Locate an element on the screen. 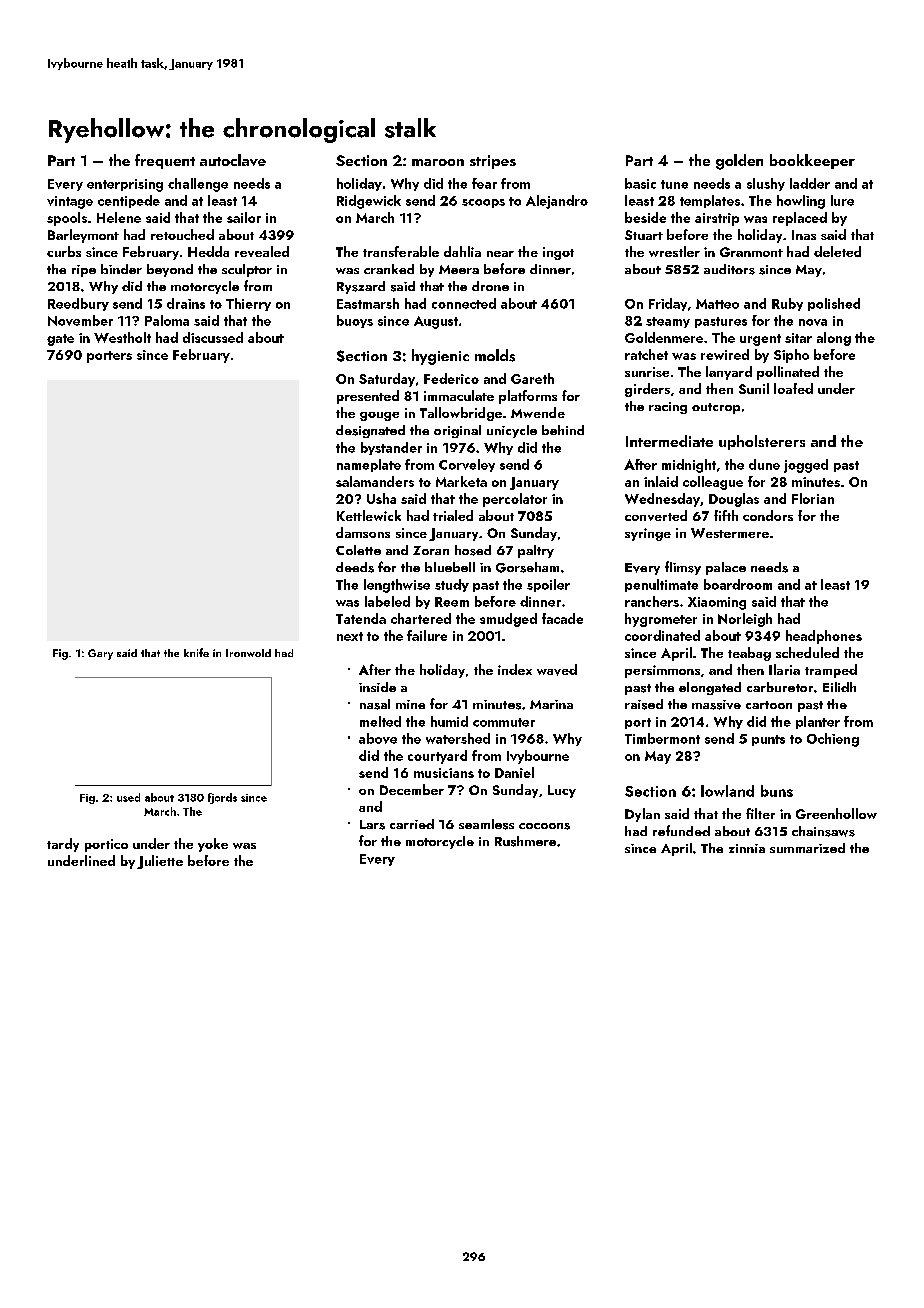  Eastmarsh is located at coordinates (368, 303).
